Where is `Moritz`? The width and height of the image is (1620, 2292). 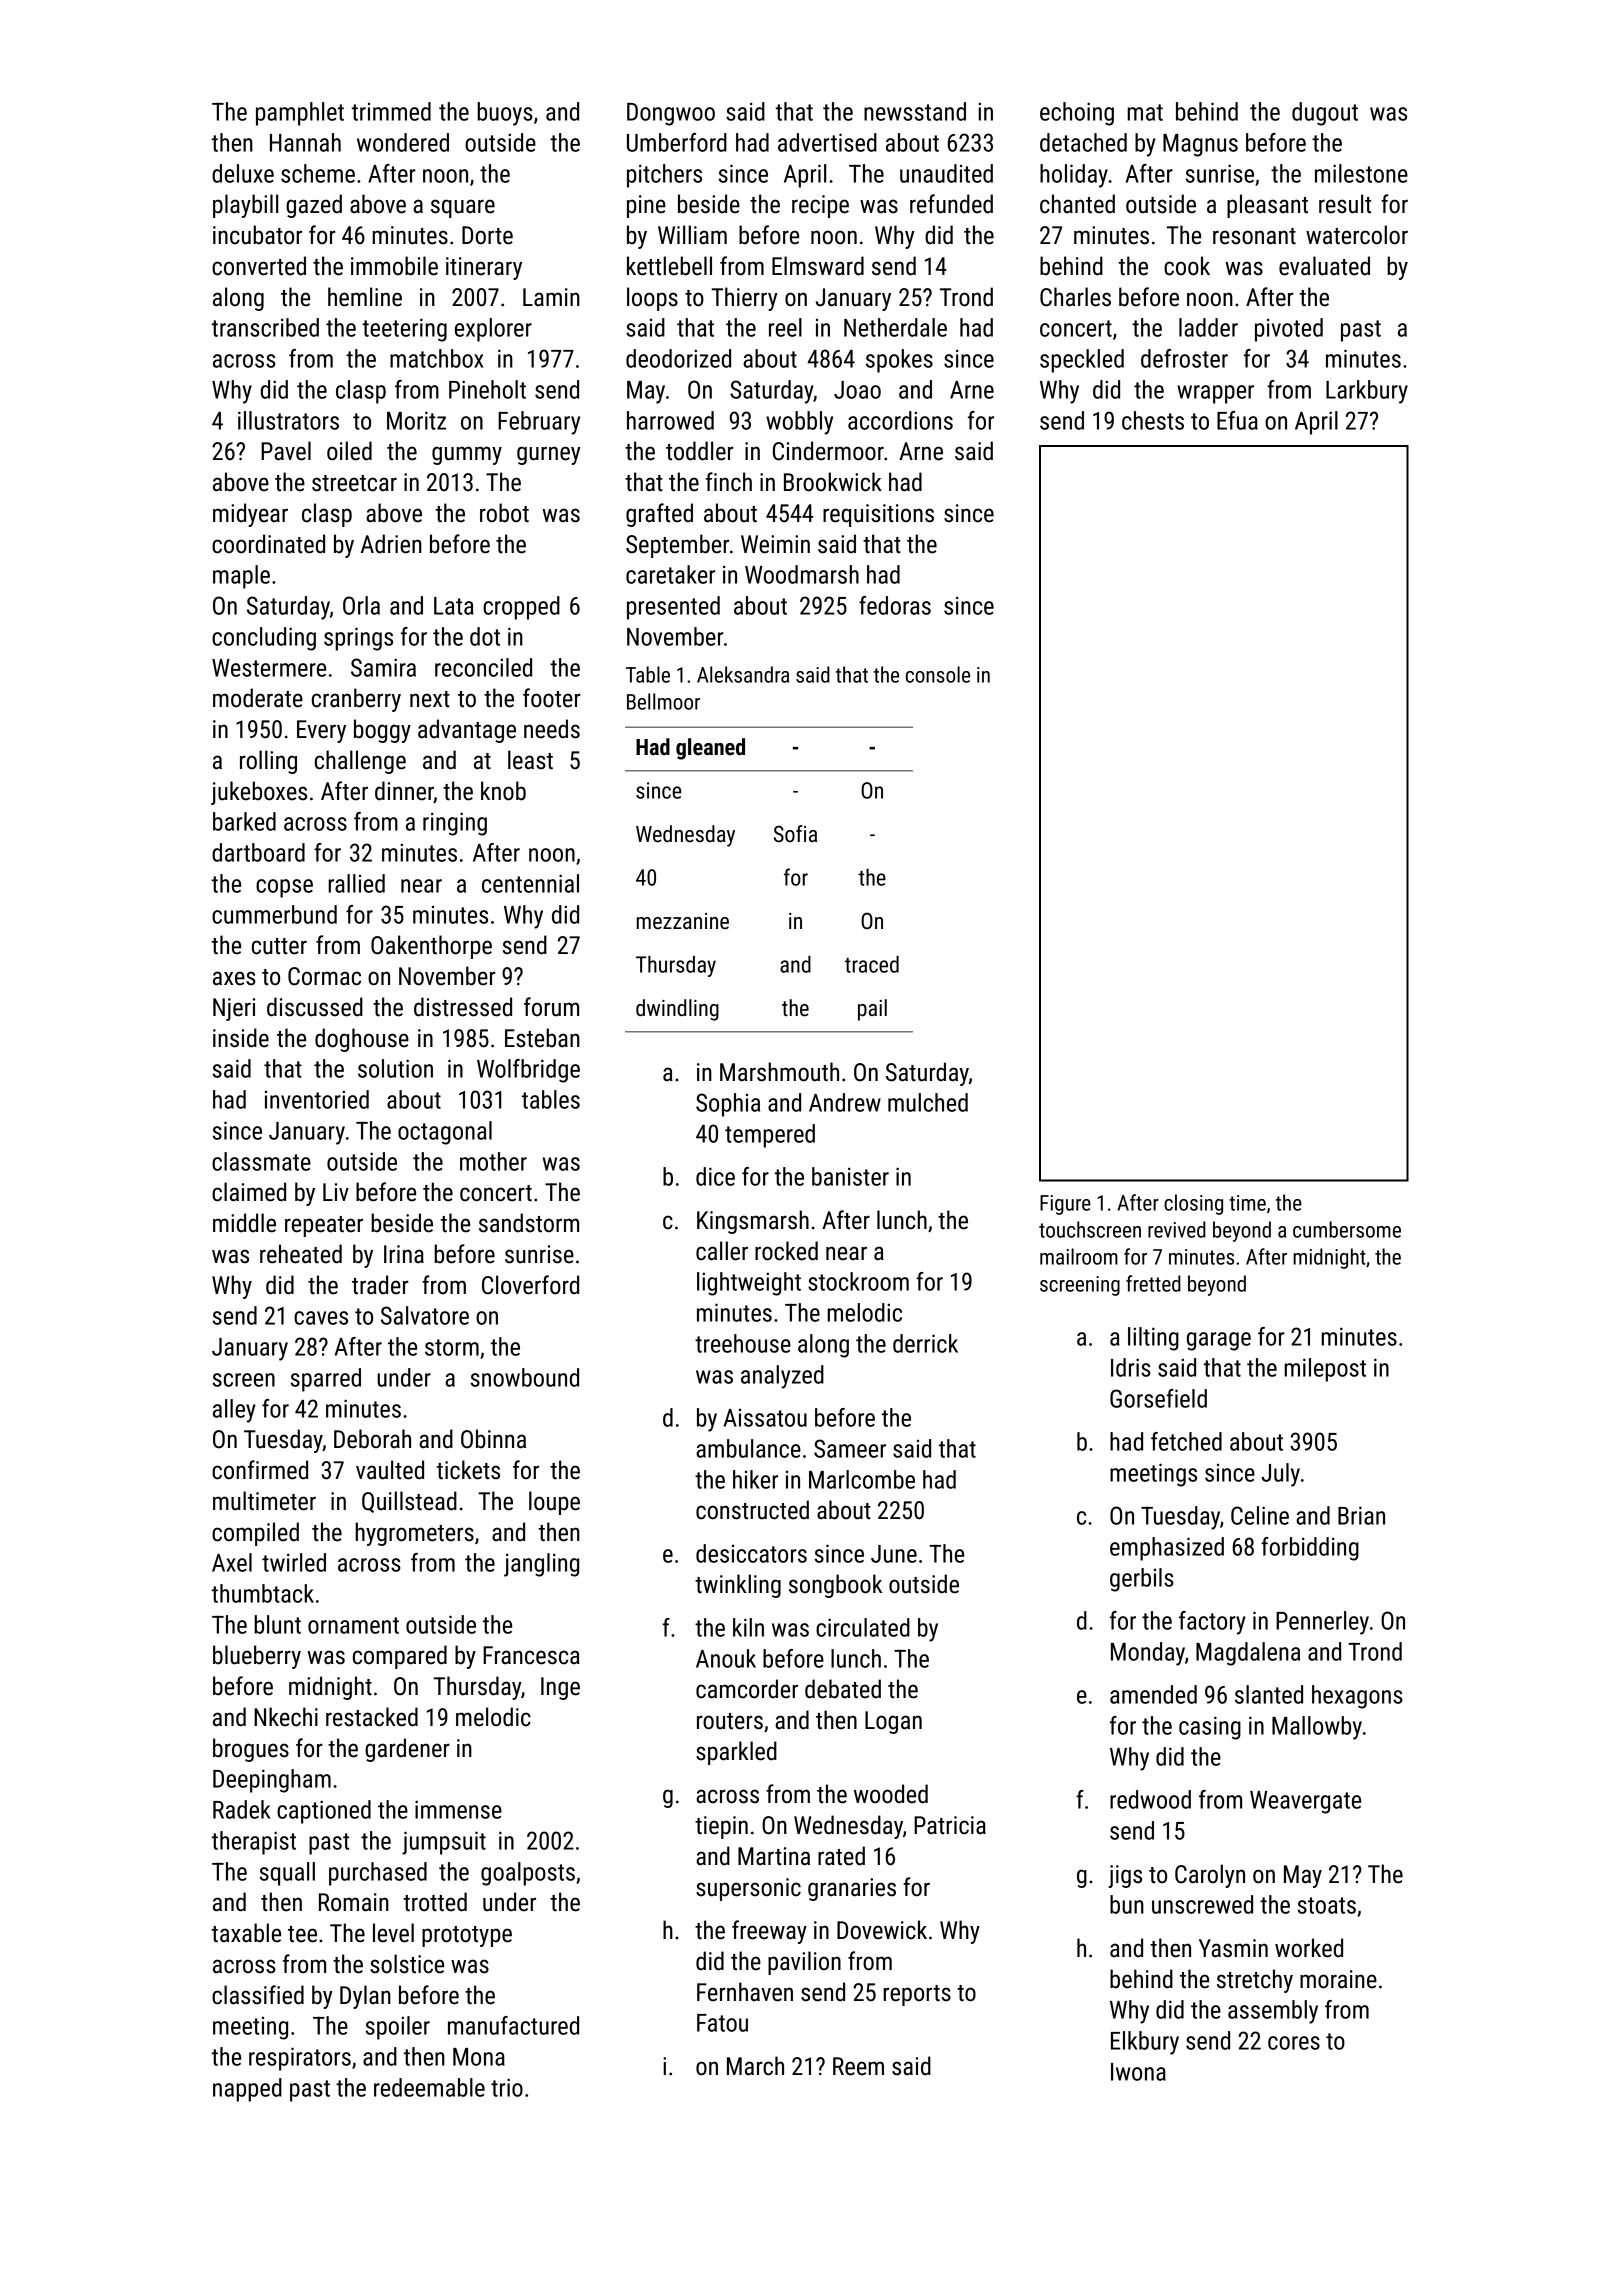 Moritz is located at coordinates (416, 420).
